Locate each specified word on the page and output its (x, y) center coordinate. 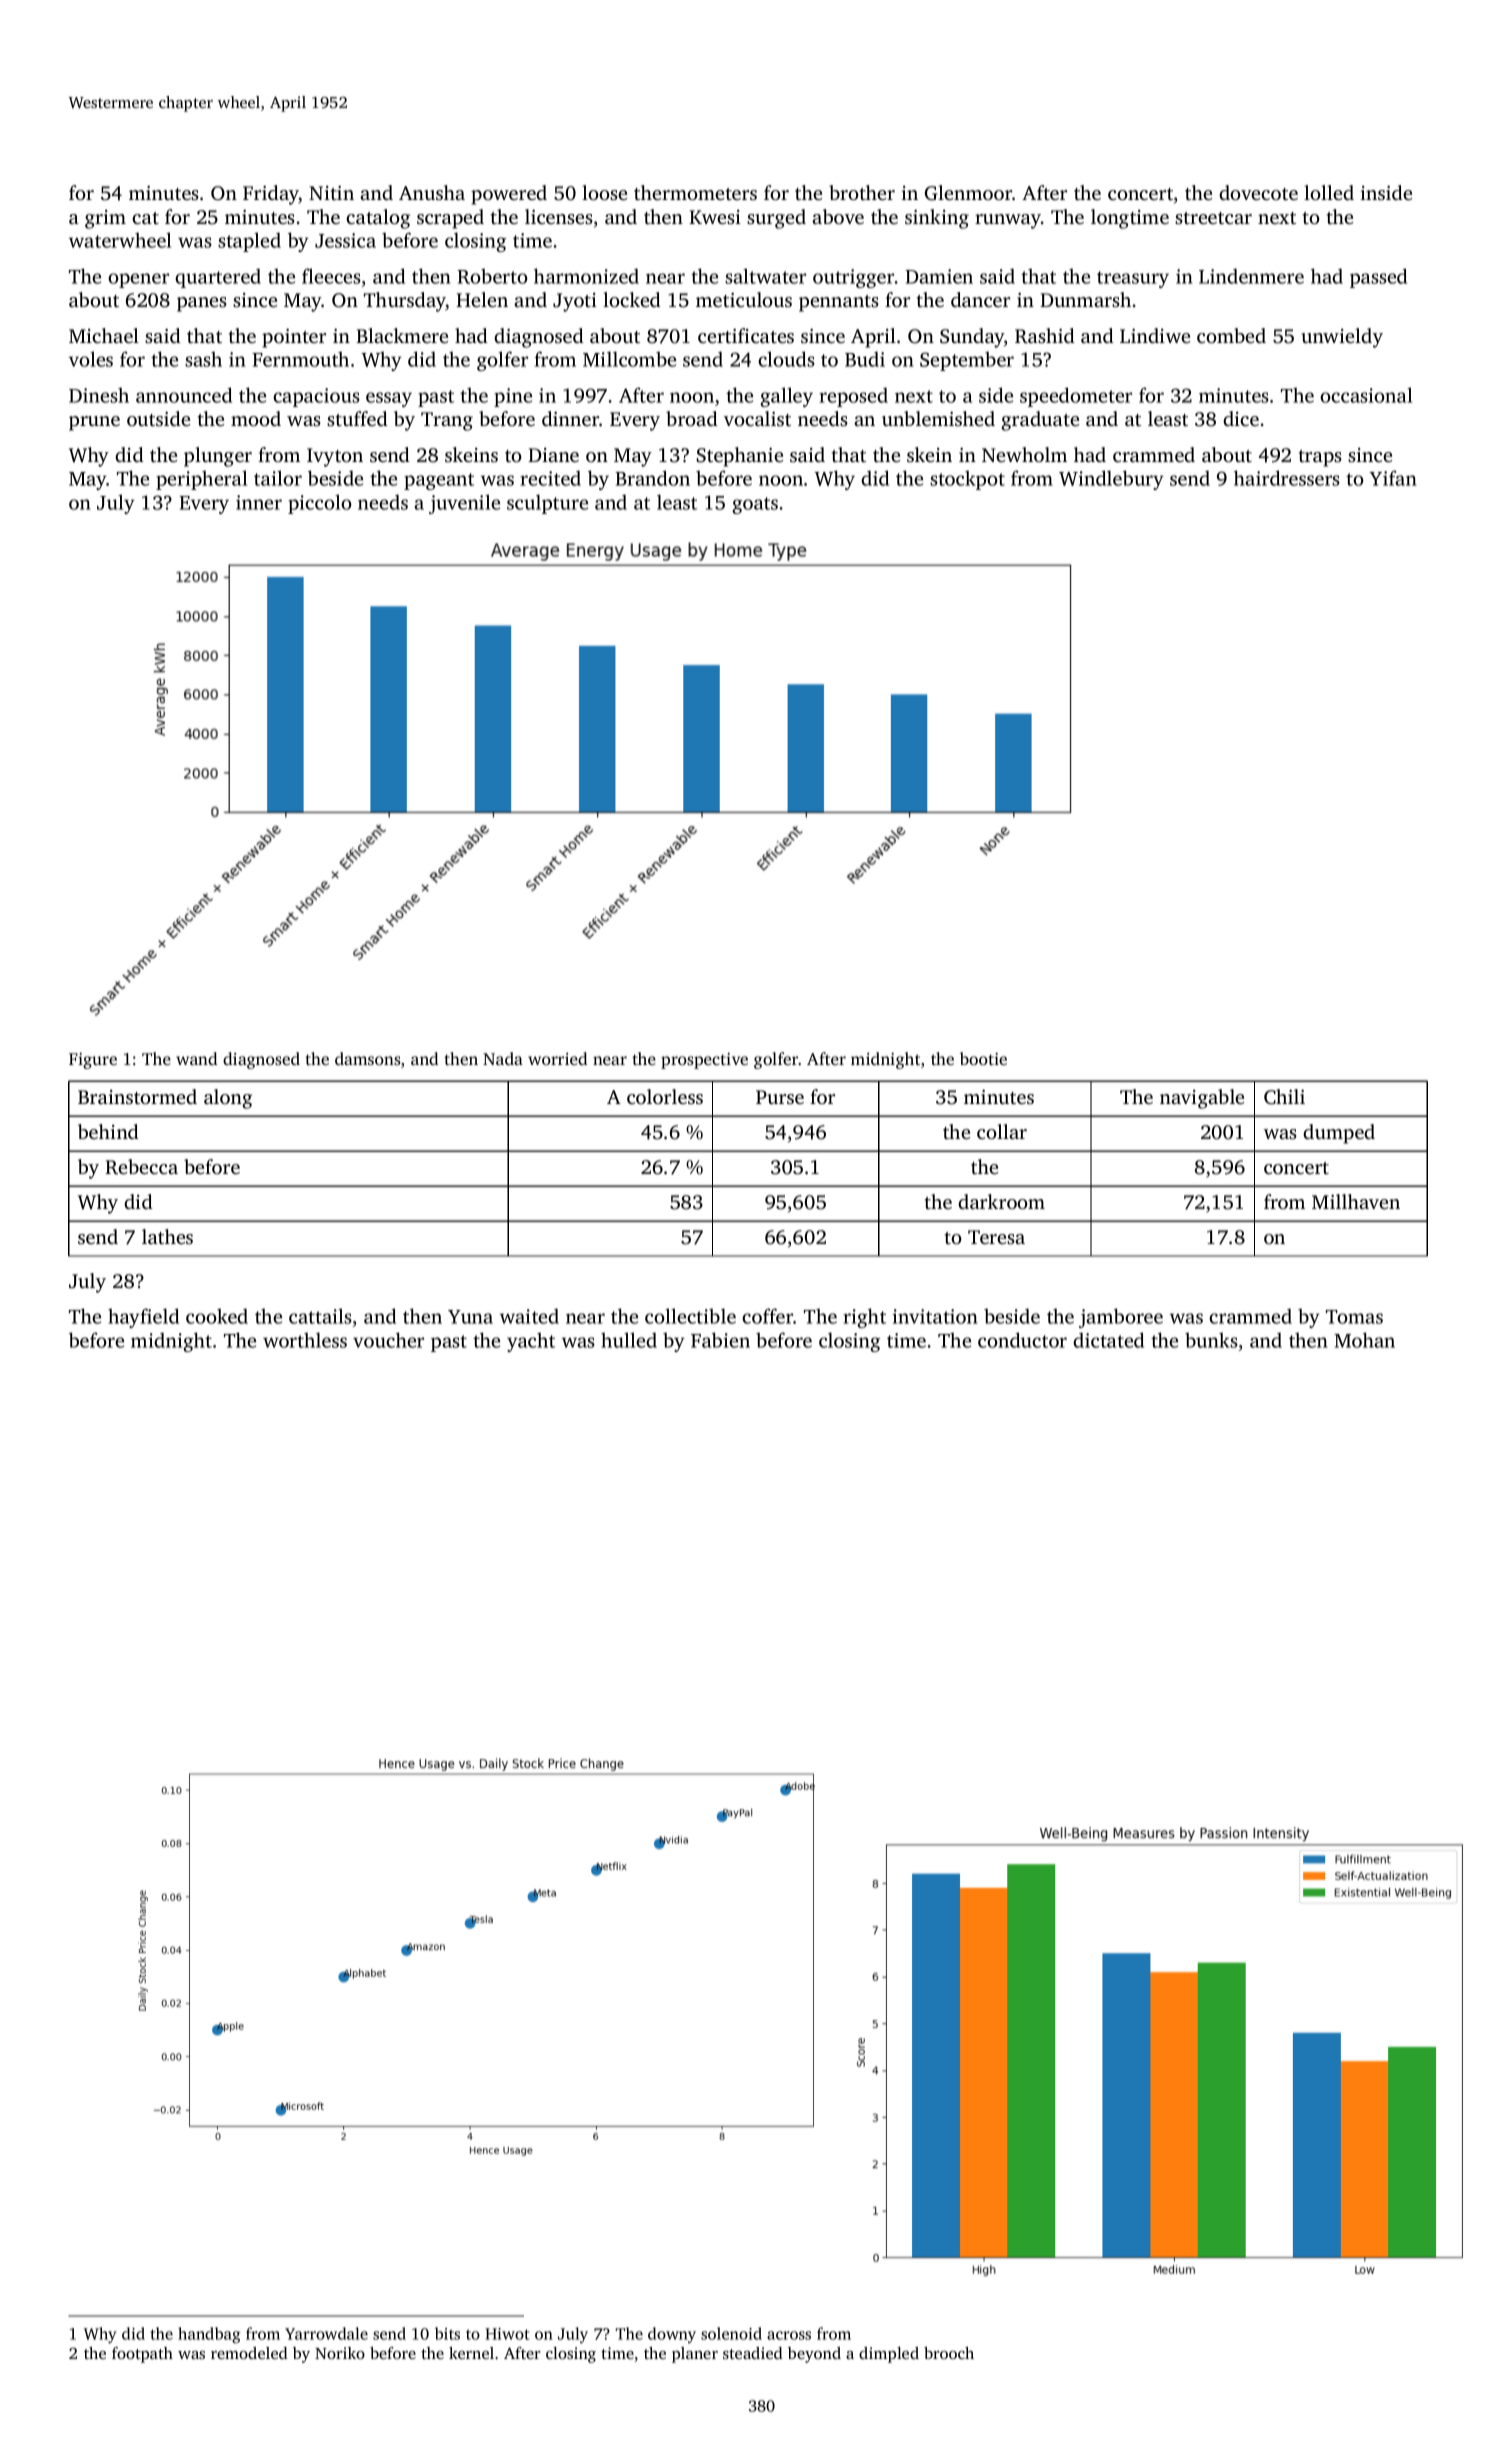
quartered (218, 278)
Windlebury (1111, 480)
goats (755, 505)
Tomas (1354, 1317)
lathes (167, 1236)
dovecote (1258, 192)
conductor (1022, 1340)
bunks (1211, 1340)
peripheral (201, 480)
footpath (142, 2355)
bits (447, 2333)
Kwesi (715, 217)
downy (672, 2335)
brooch (949, 2353)
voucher (388, 1340)
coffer (768, 1316)
